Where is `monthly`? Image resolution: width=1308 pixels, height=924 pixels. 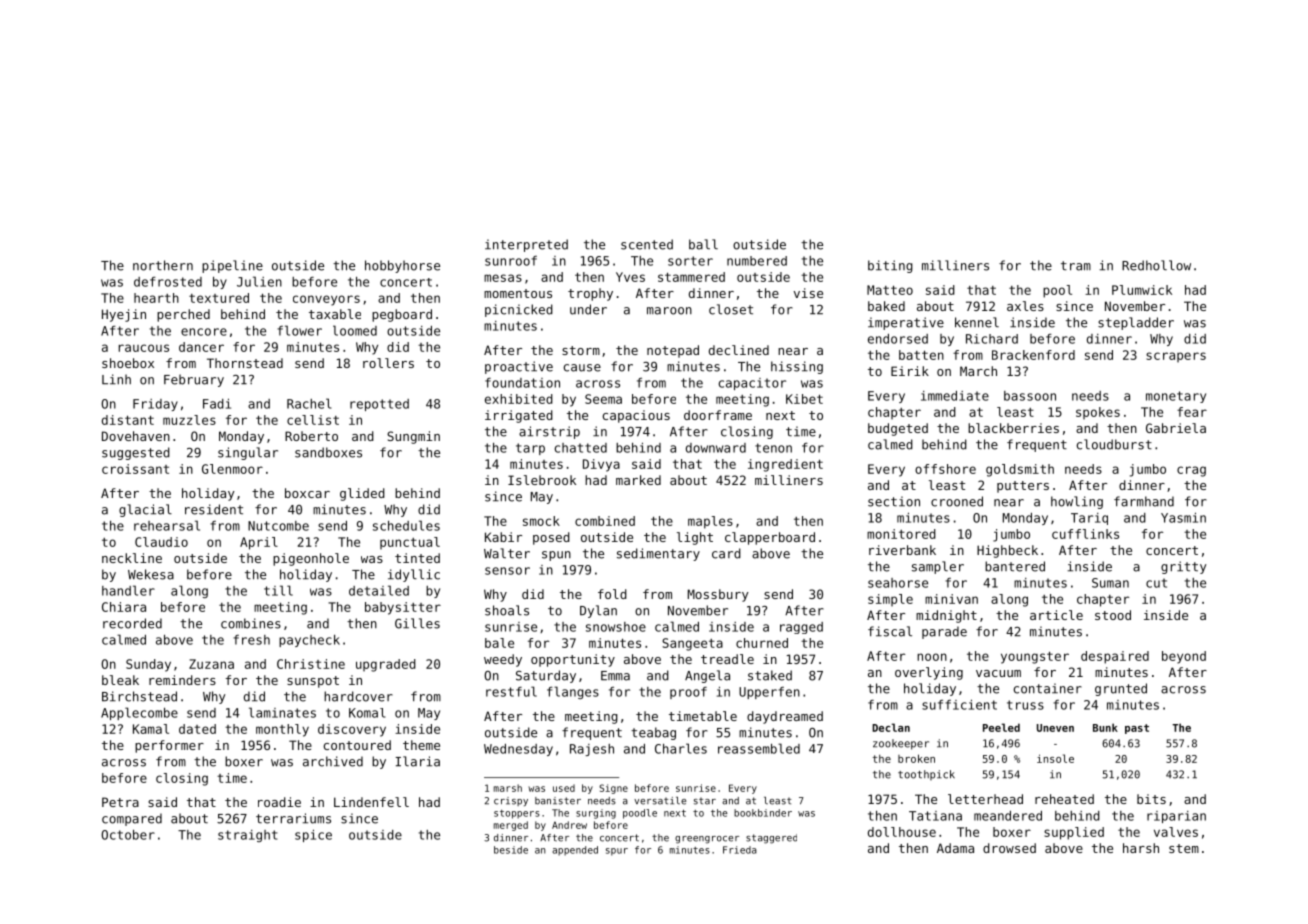
monthly is located at coordinates (282, 730).
